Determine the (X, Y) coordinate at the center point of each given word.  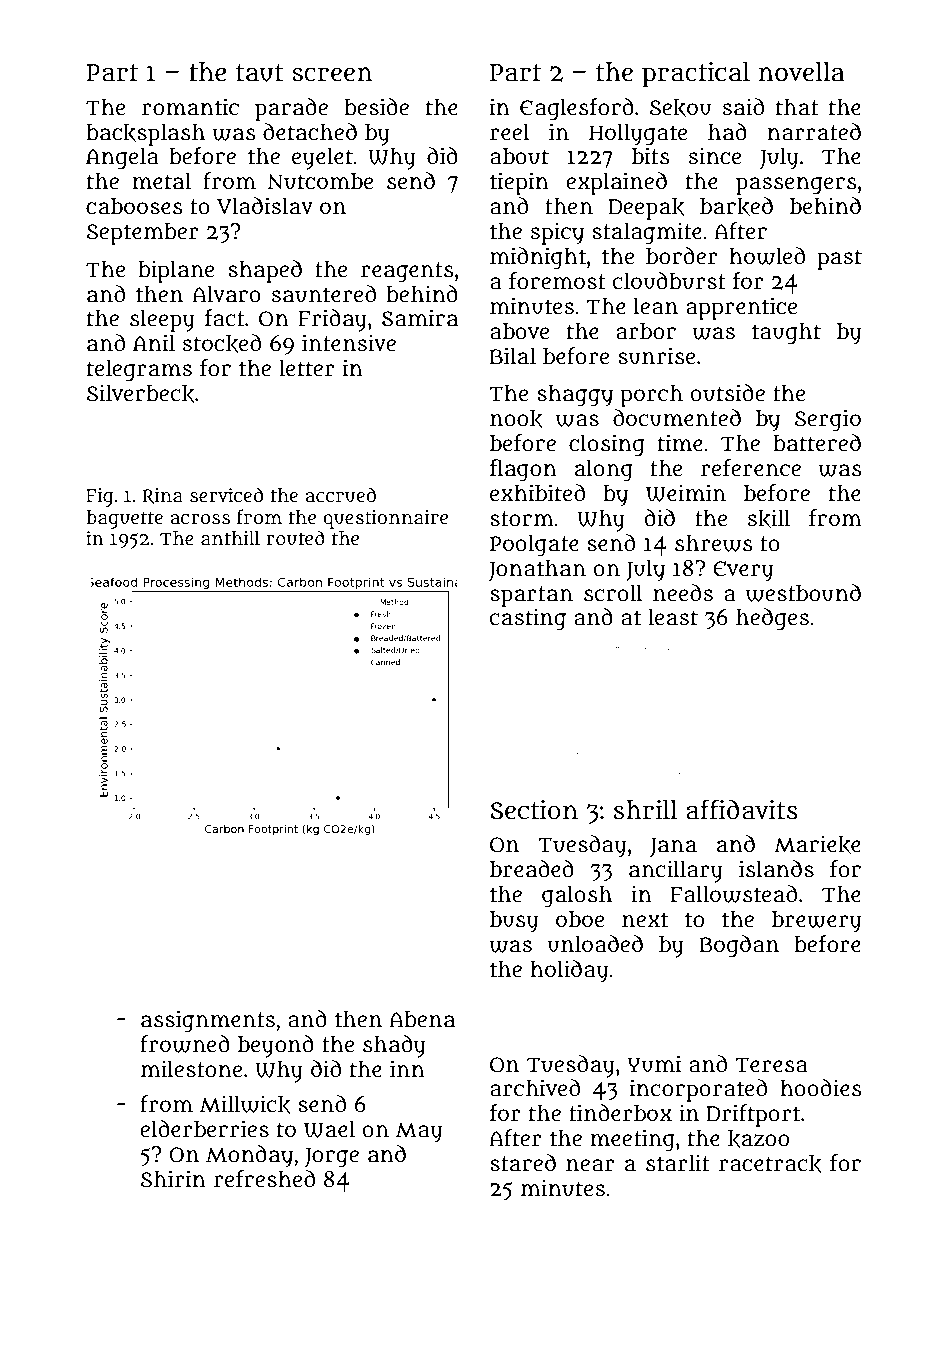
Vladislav (265, 206)
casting (527, 619)
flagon (523, 470)
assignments (208, 1021)
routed (295, 538)
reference (751, 468)
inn (407, 1068)
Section (534, 810)
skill (769, 518)
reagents (407, 272)
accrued (340, 495)
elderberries (204, 1129)
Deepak (646, 209)
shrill (645, 810)
